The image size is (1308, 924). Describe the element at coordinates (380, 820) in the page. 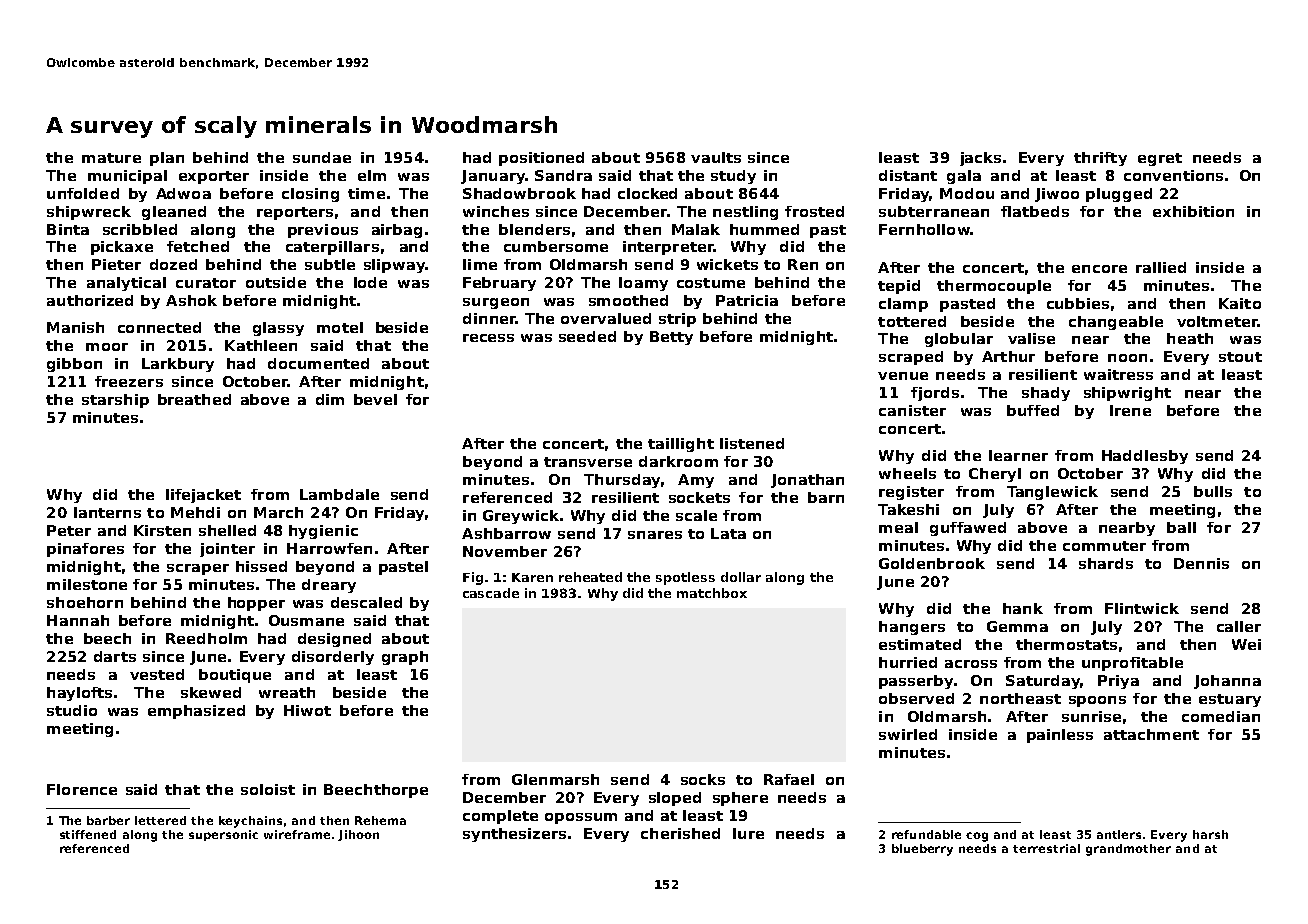

I see `Rehema` at that location.
